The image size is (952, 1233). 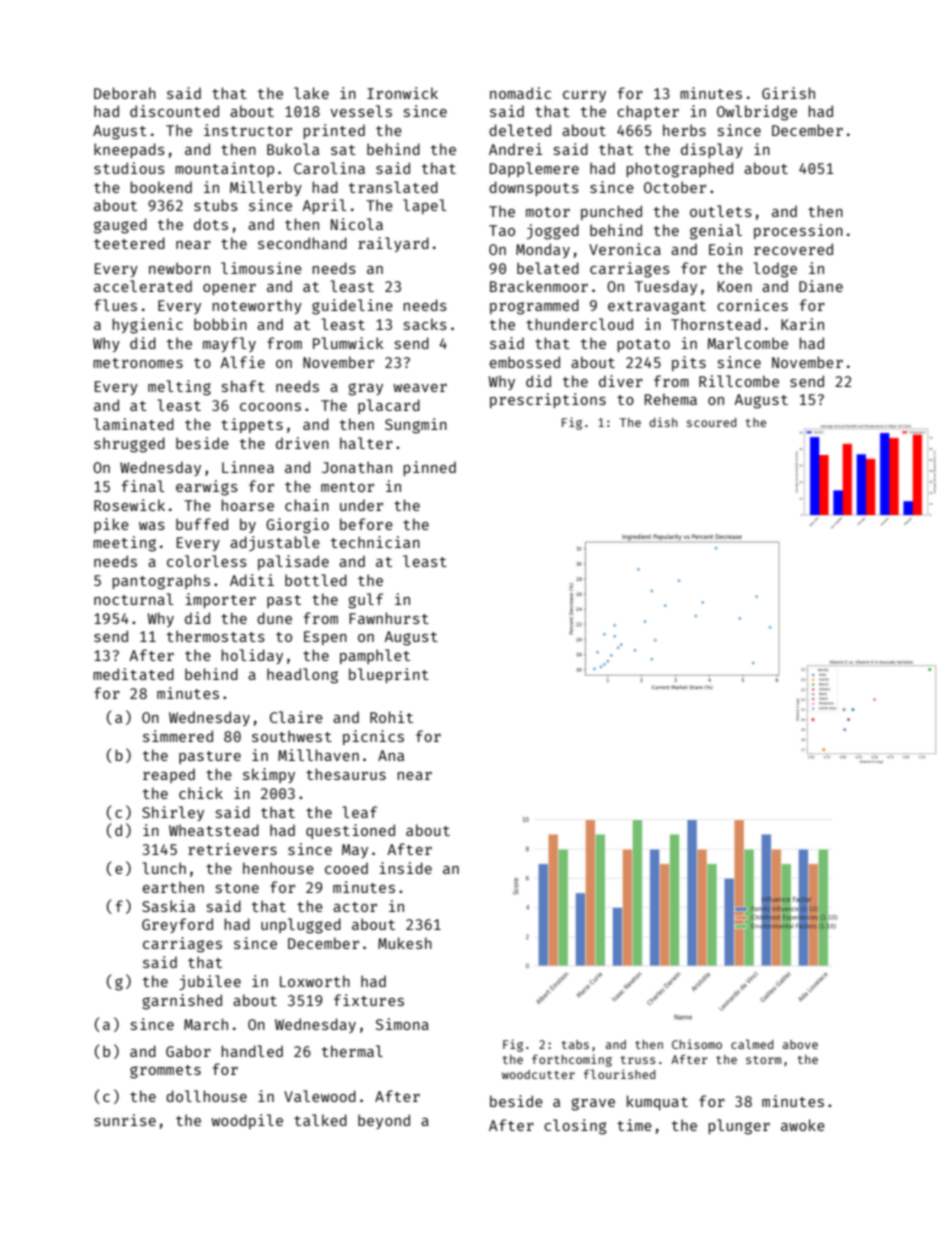 What do you see at coordinates (402, 93) in the page?
I see `Ironwick` at bounding box center [402, 93].
